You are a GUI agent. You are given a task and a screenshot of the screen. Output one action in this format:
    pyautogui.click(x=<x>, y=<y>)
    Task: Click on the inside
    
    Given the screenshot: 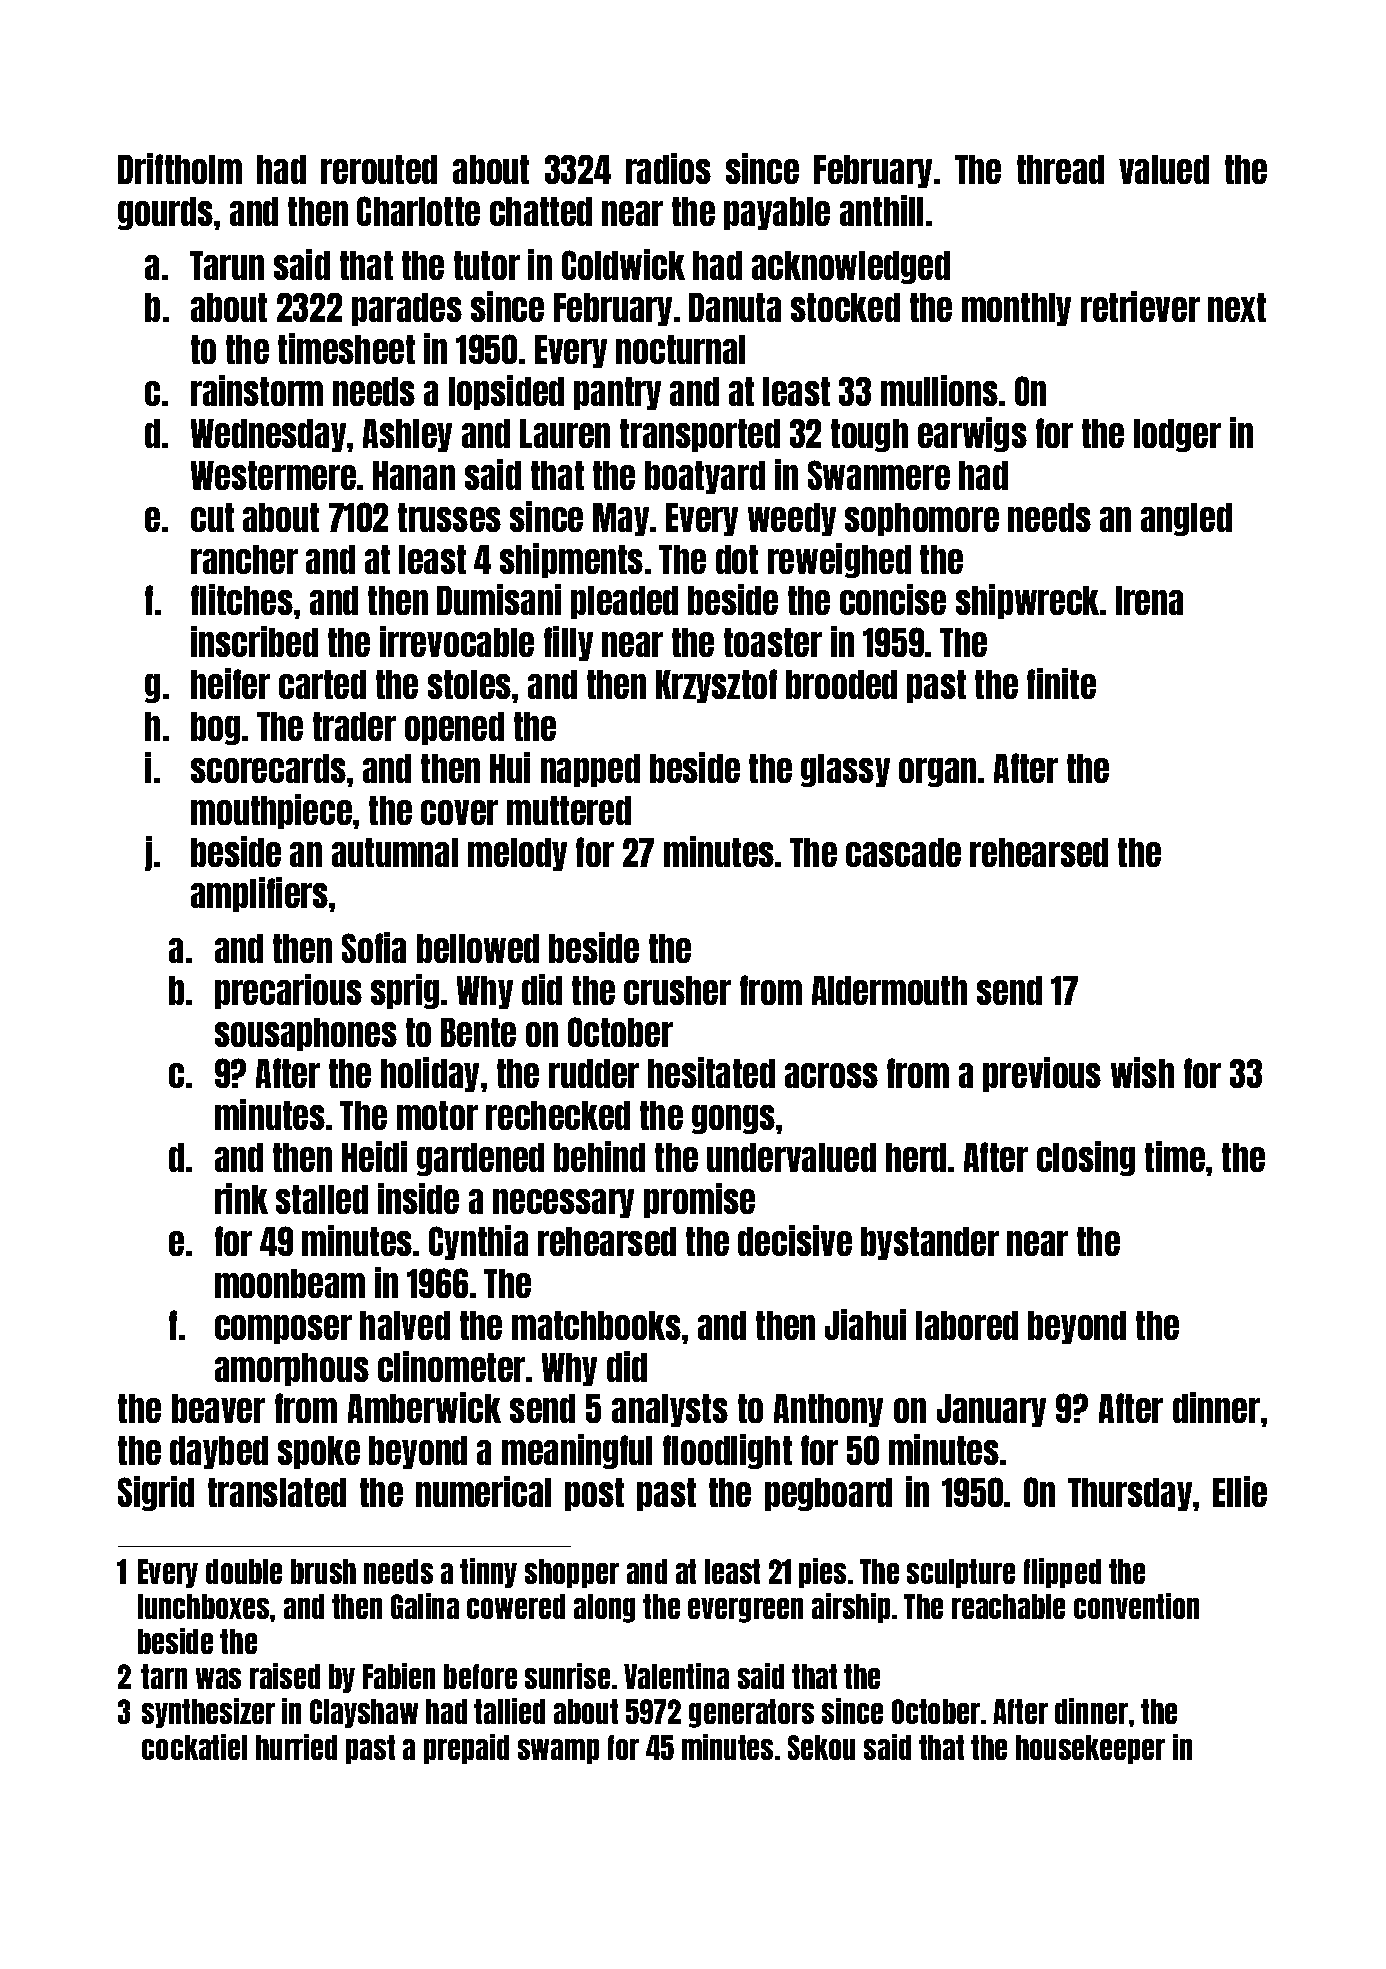 What is the action you would take?
    pyautogui.click(x=418, y=1198)
